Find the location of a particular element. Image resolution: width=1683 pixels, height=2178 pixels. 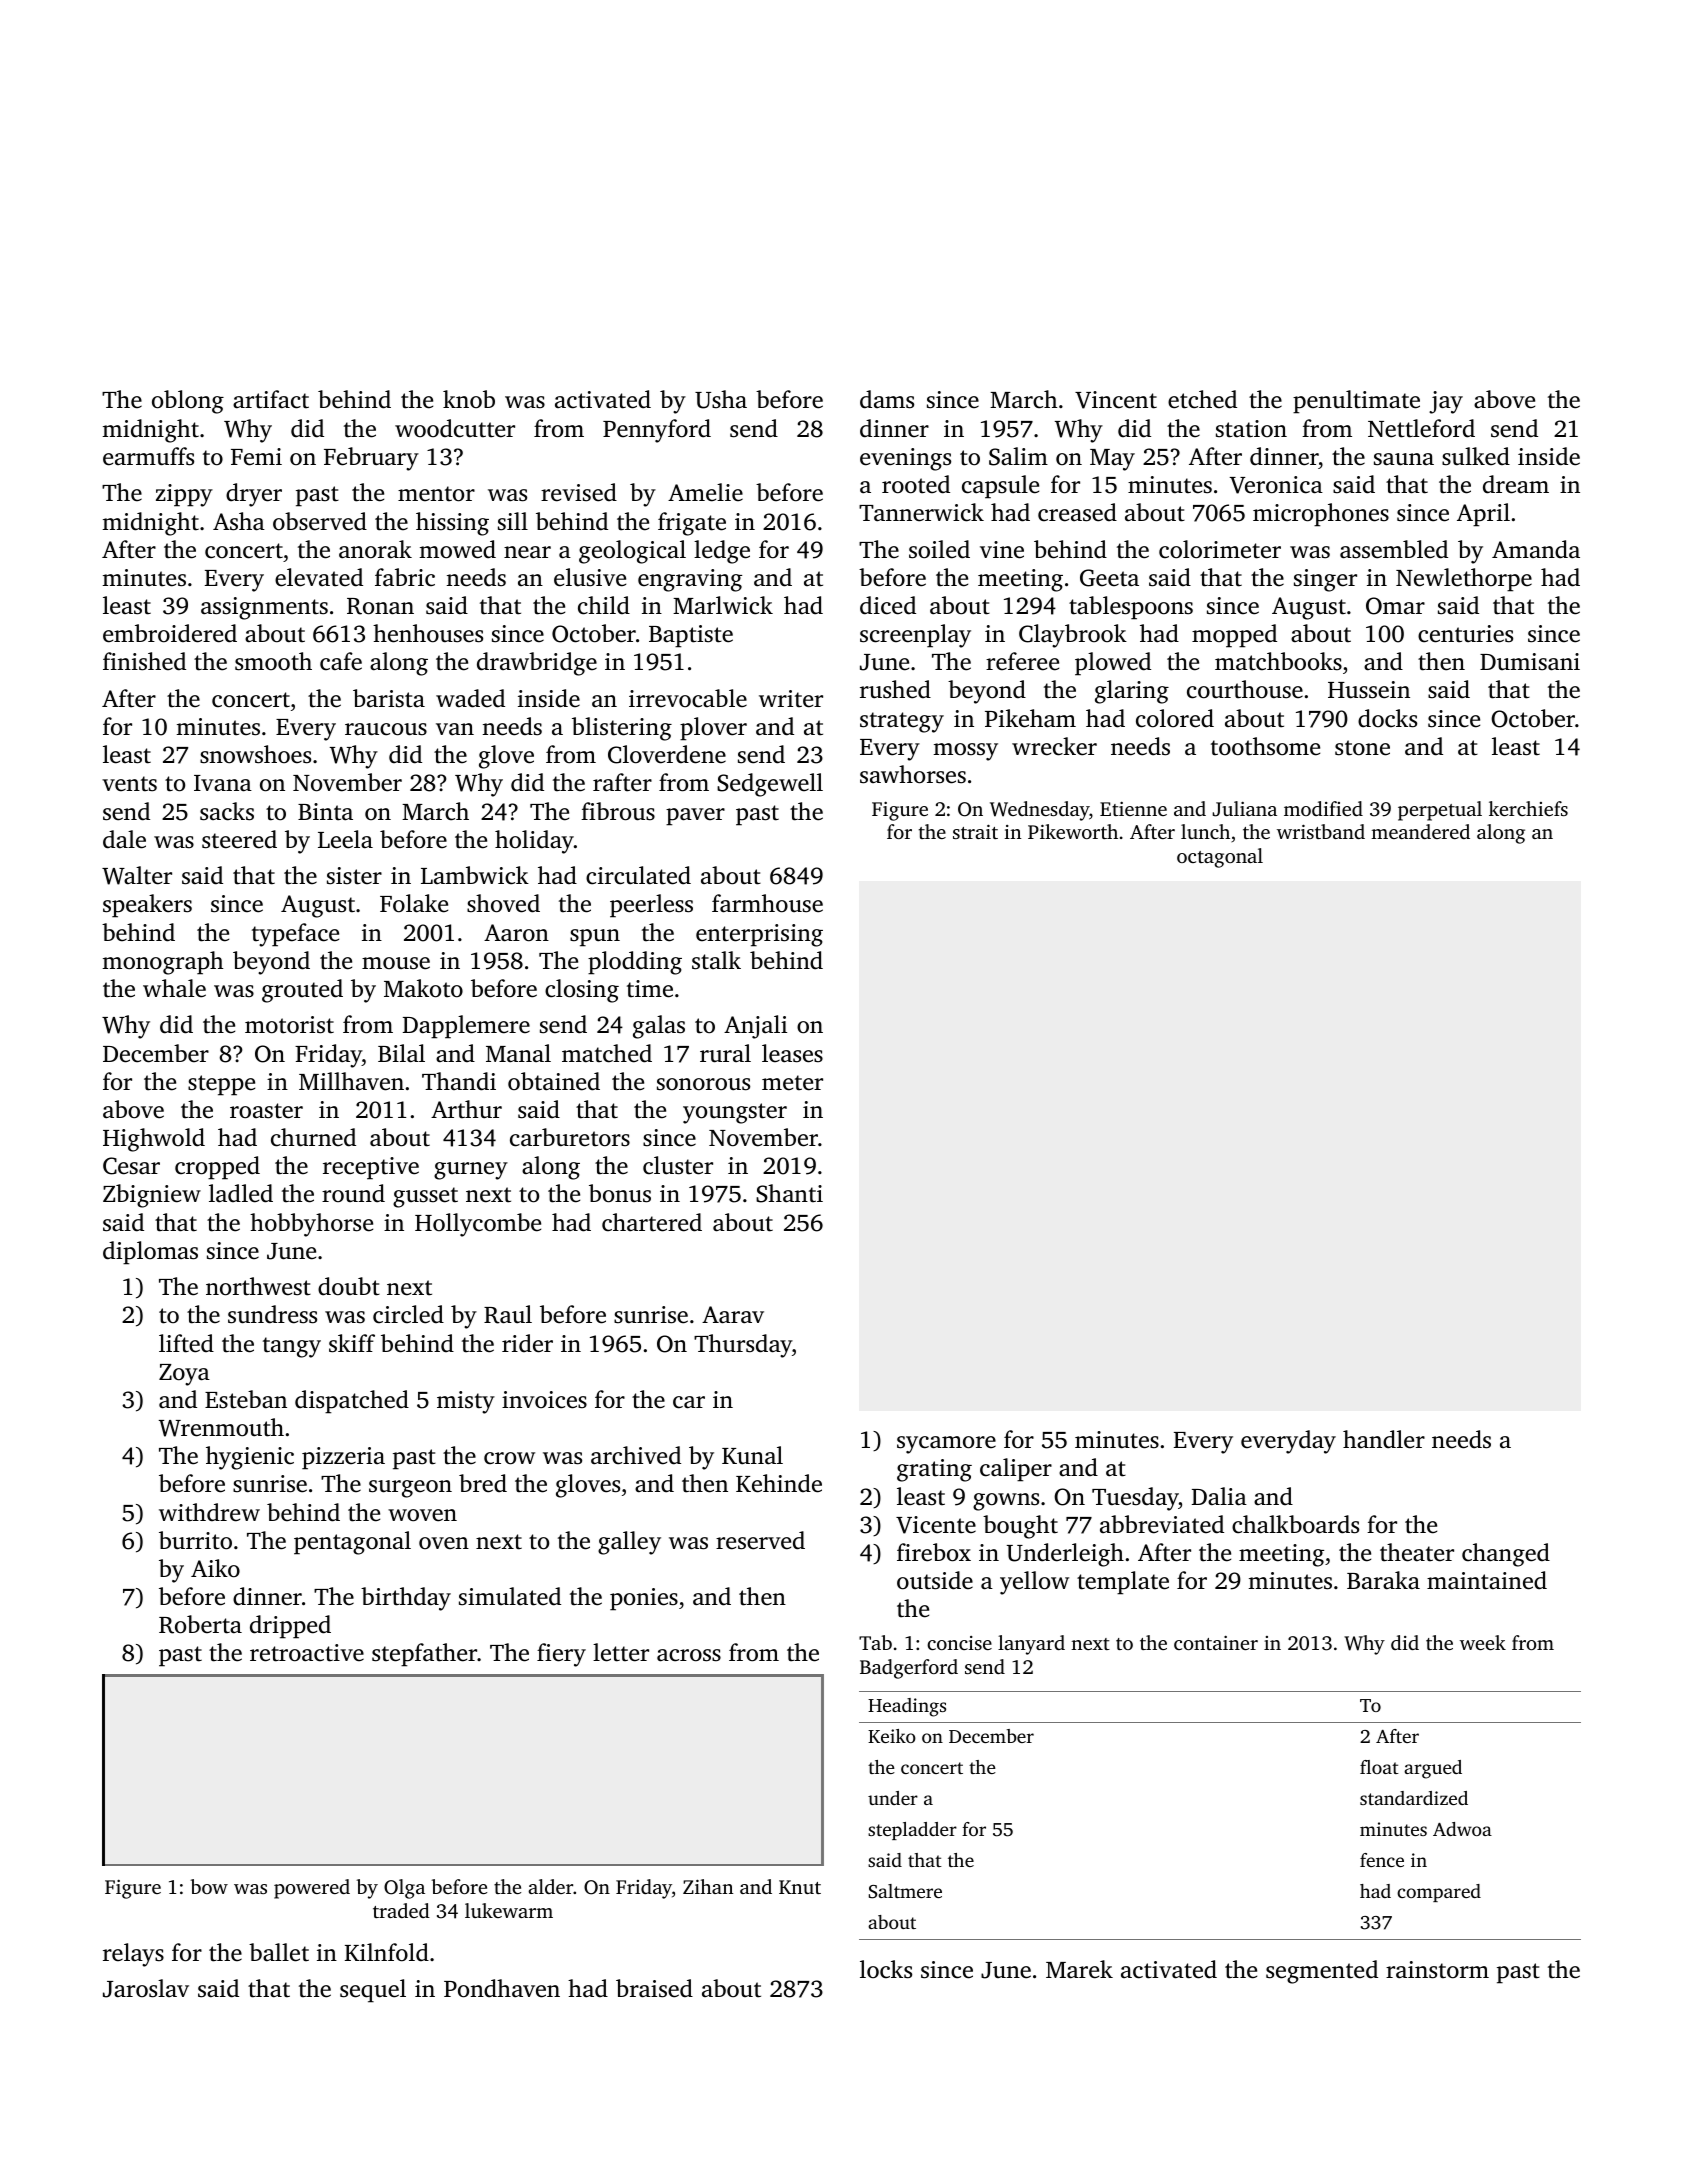

container is located at coordinates (1216, 1643).
